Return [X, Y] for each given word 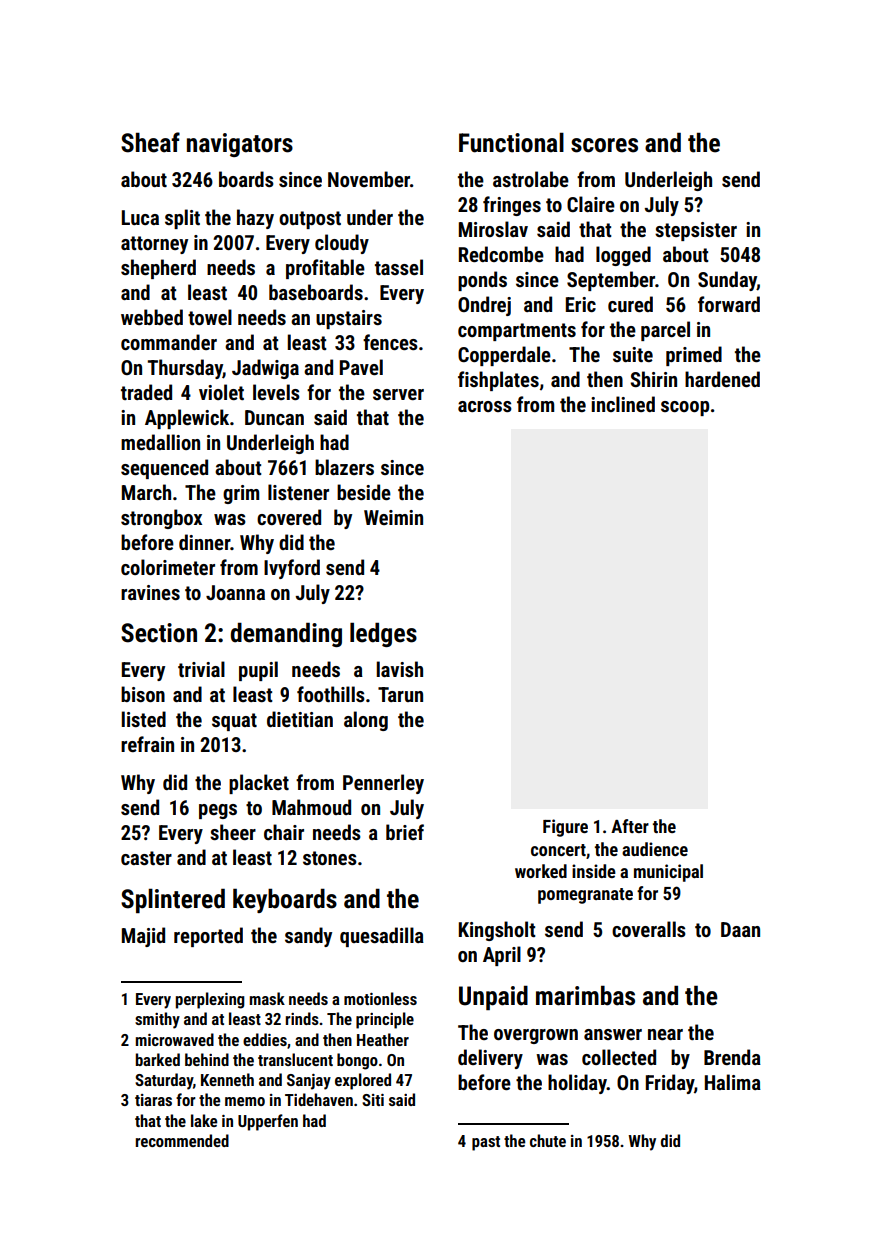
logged [623, 256]
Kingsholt [497, 931]
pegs [218, 811]
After [630, 826]
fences [390, 342]
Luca [140, 217]
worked [541, 871]
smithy [157, 1020]
